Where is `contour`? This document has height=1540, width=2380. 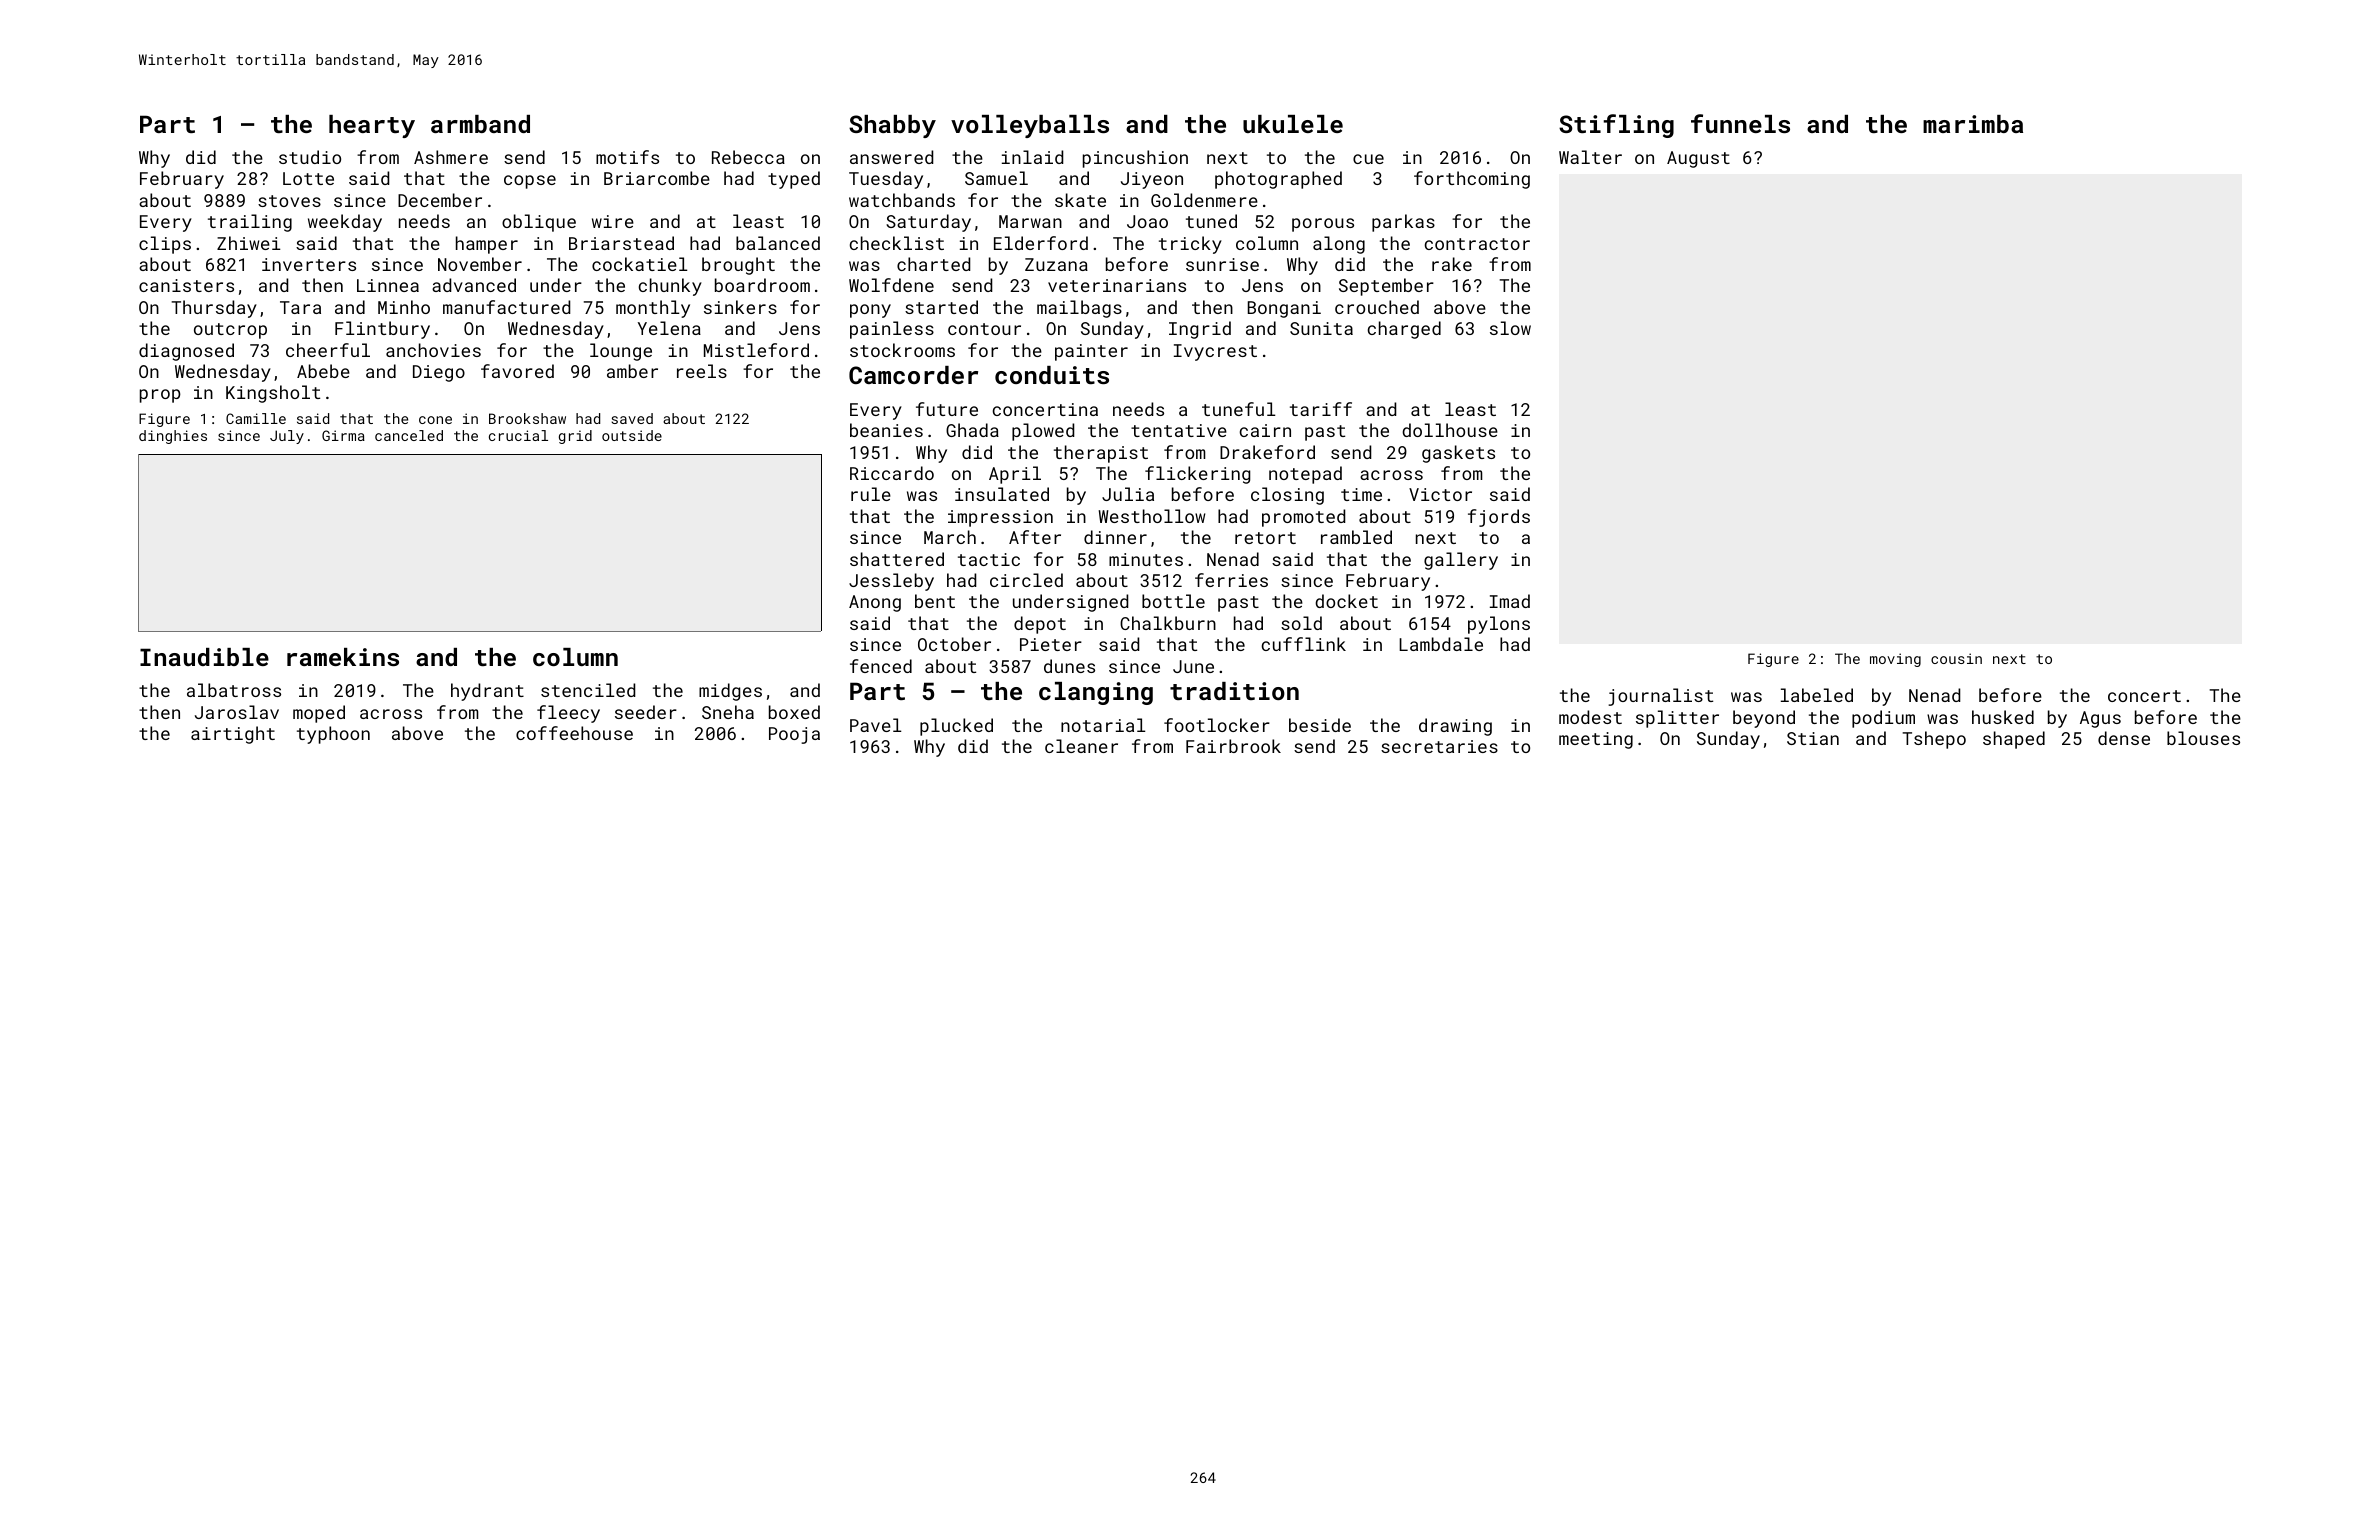
contour is located at coordinates (984, 329).
